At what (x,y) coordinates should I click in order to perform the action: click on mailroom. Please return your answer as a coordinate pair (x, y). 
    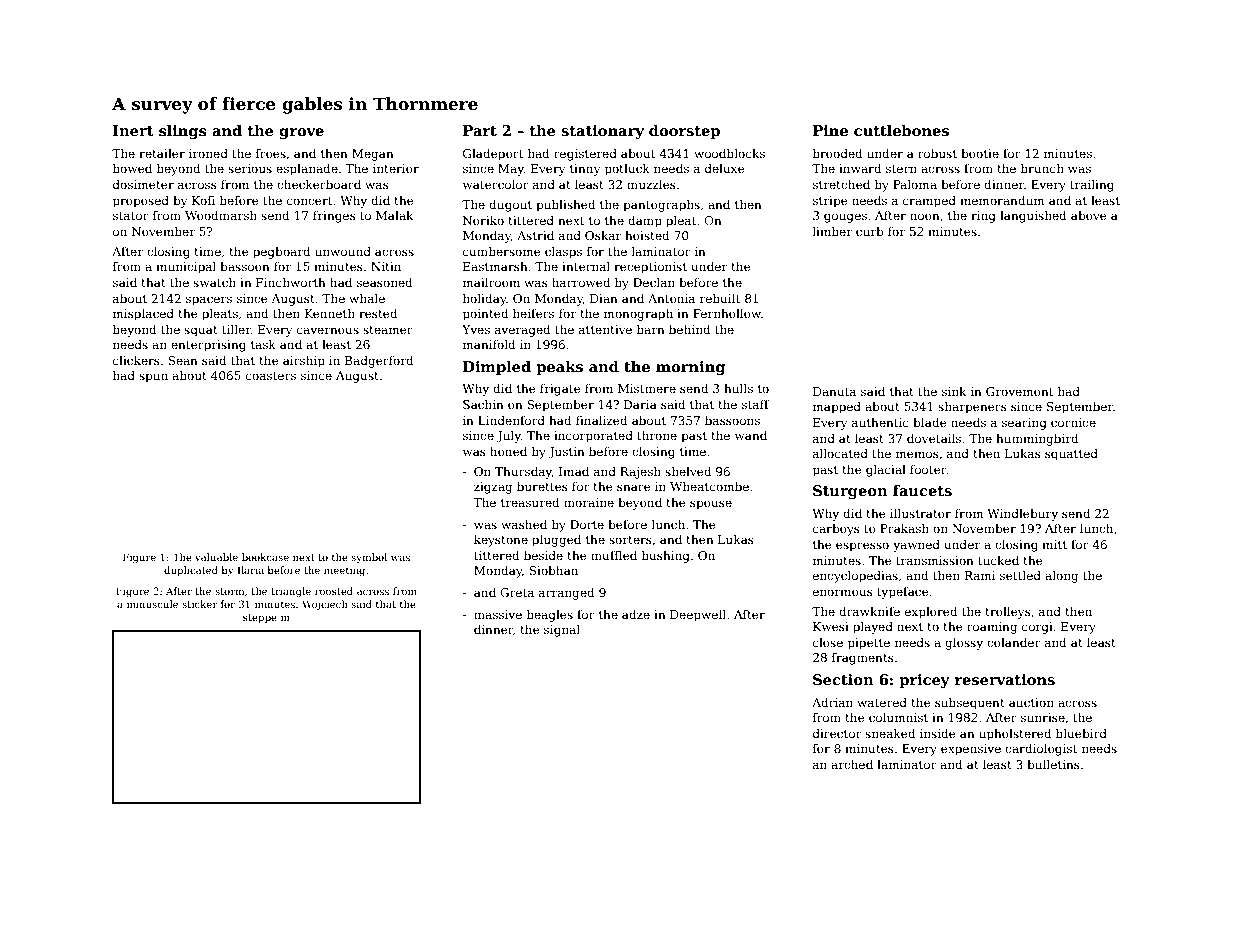
    Looking at the image, I should click on (491, 282).
